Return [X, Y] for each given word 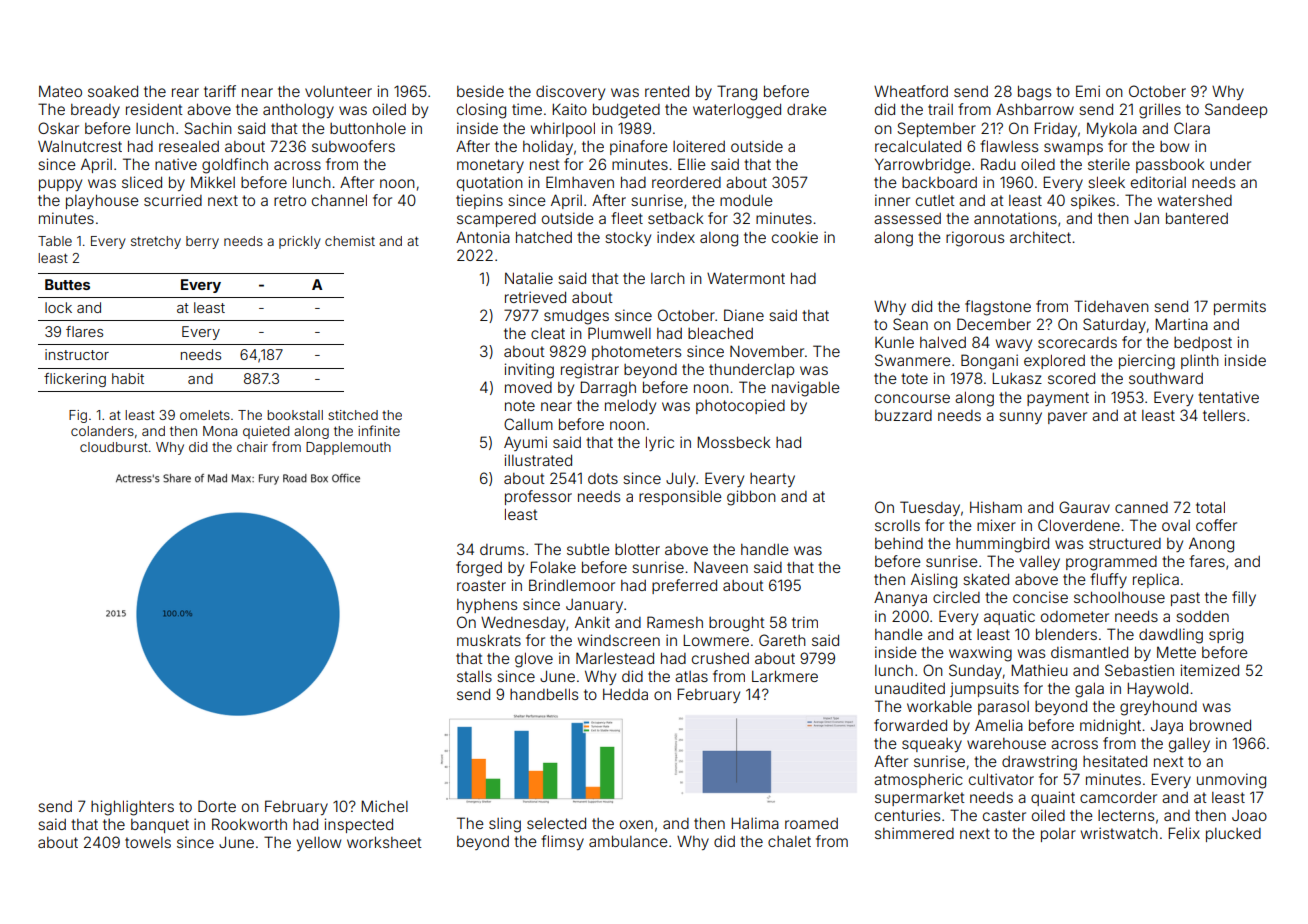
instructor [77, 354]
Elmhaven [580, 182]
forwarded [910, 725]
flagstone [998, 308]
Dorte [217, 806]
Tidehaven [1111, 306]
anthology [298, 111]
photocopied [740, 406]
